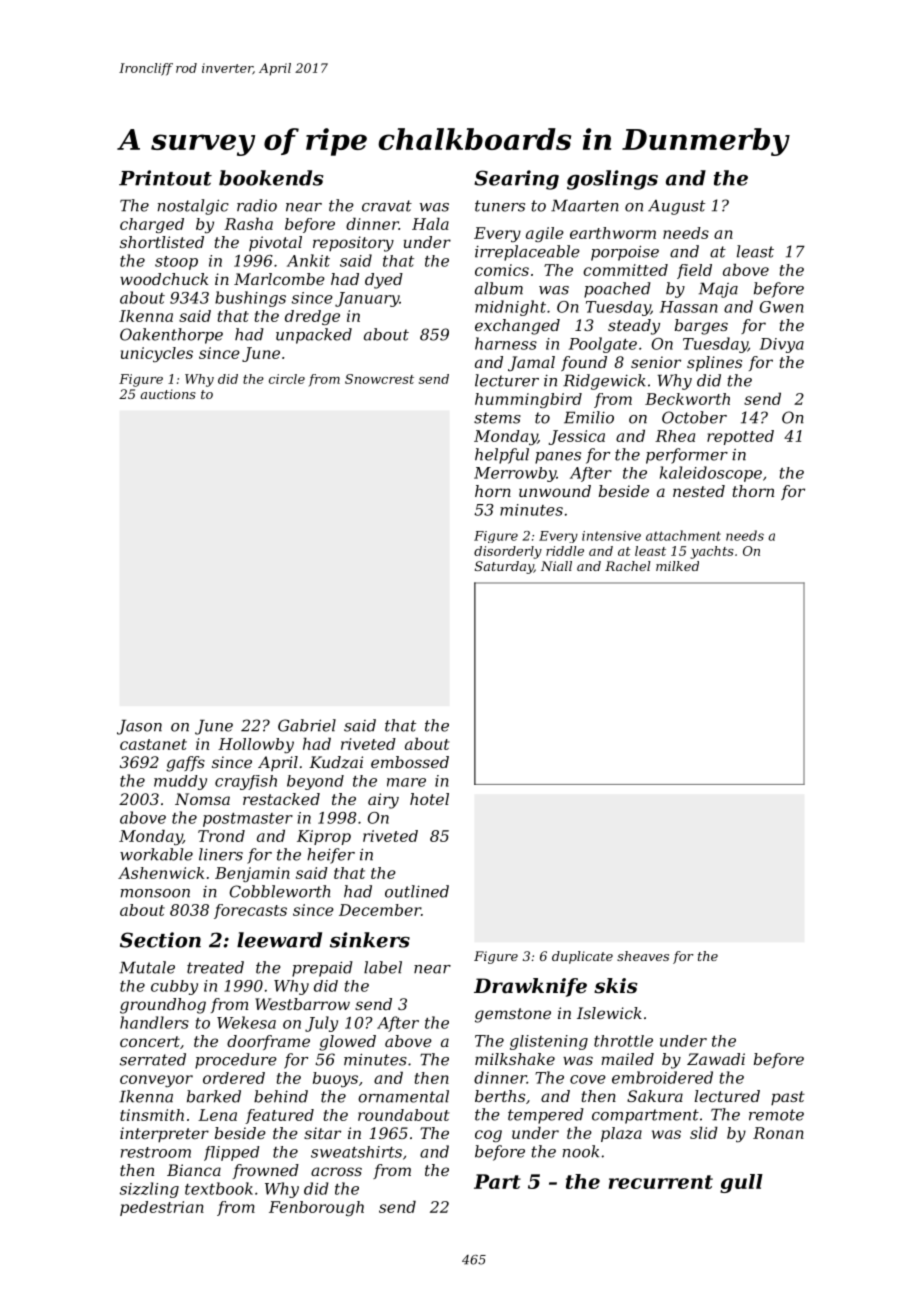 The height and width of the screenshot is (1314, 924). Describe the element at coordinates (612, 180) in the screenshot. I see `goslings` at that location.
